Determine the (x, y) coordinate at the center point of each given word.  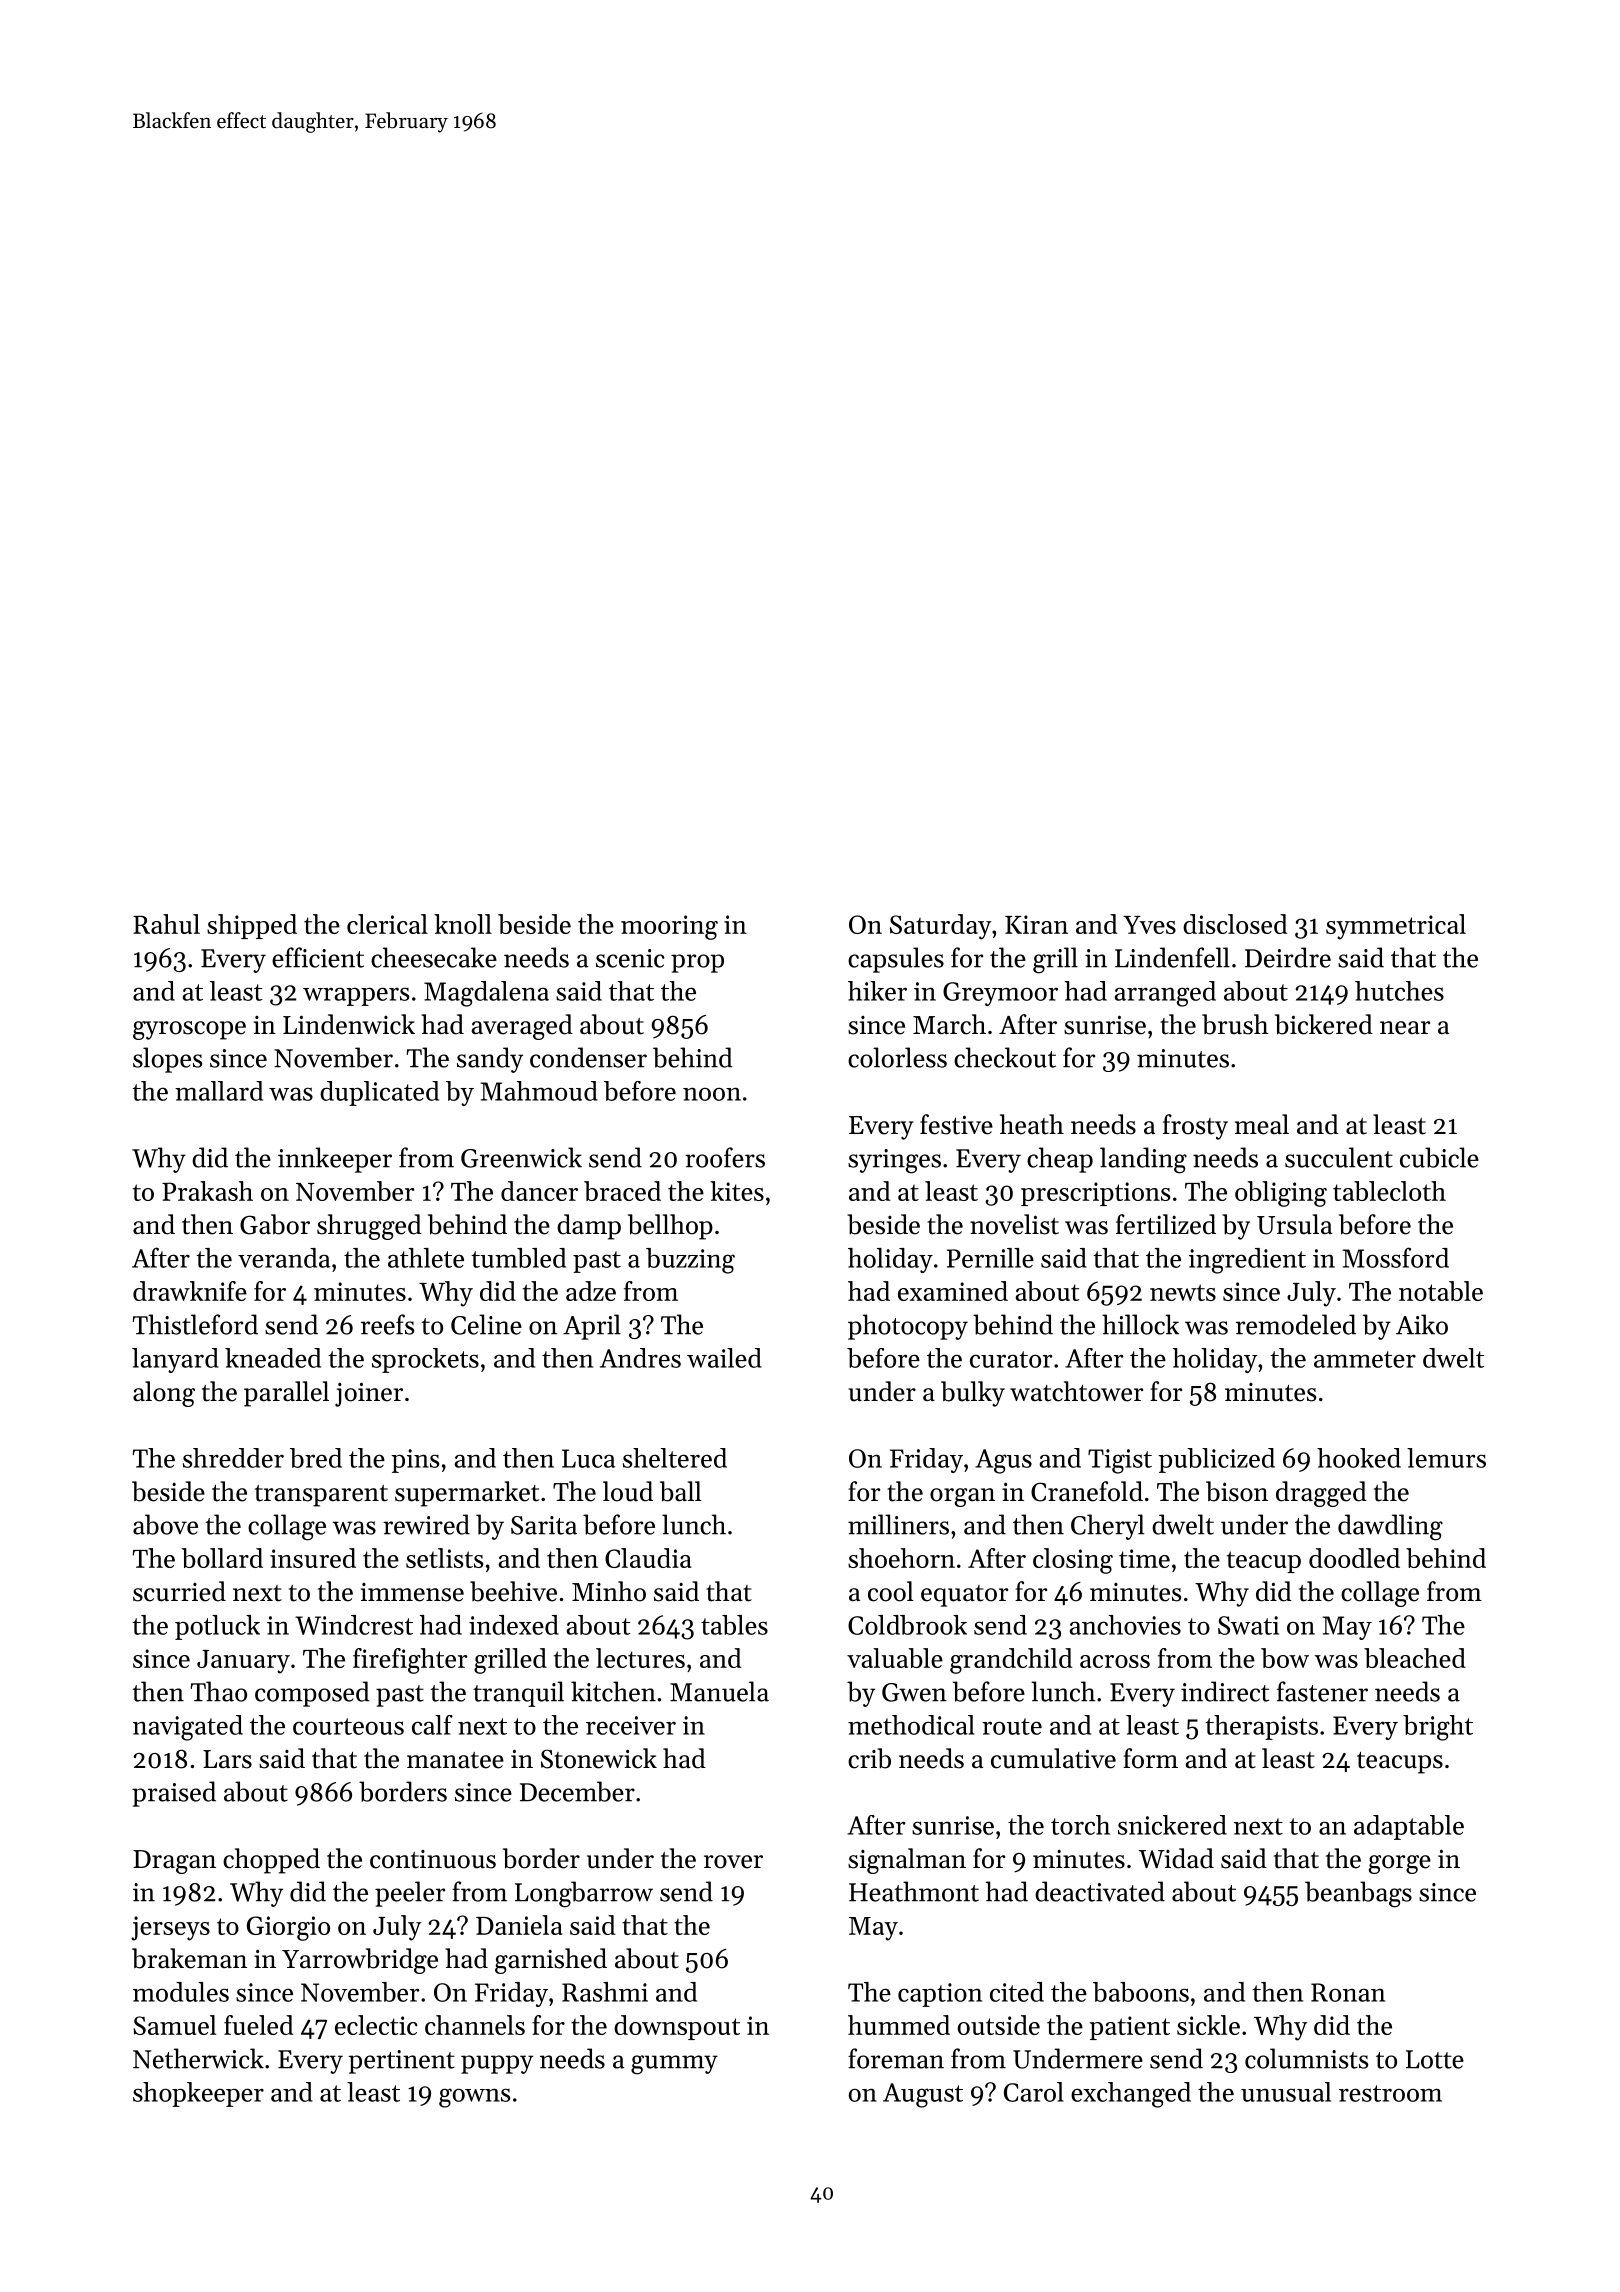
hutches (1399, 991)
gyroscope (189, 1030)
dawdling (1390, 1527)
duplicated (379, 1093)
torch (1080, 1825)
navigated (188, 1728)
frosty (1195, 1127)
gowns (474, 2098)
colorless (897, 1057)
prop (697, 963)
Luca (588, 1458)
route (1012, 1726)
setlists (444, 1558)
